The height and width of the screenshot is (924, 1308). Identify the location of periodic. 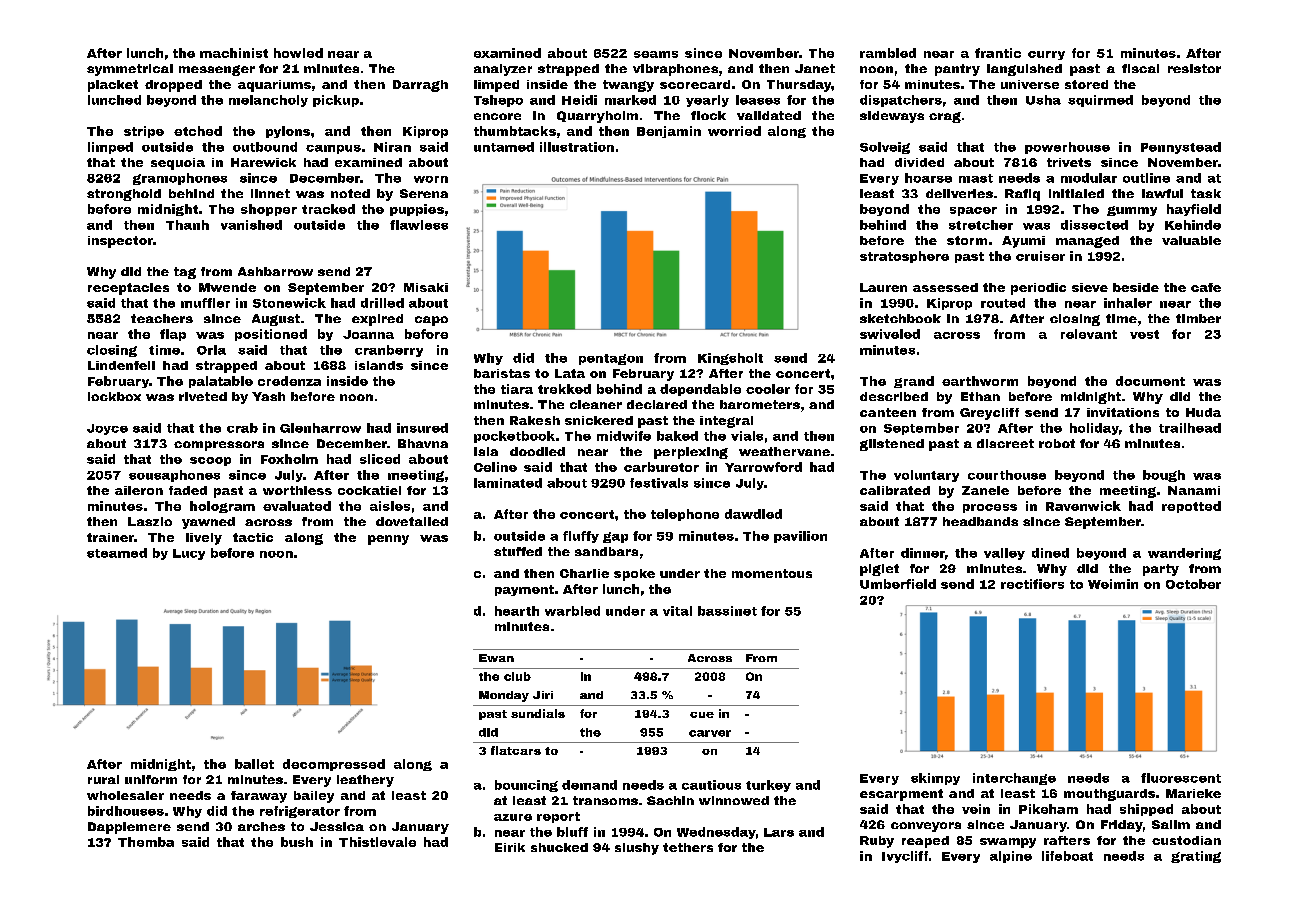
(1038, 289).
